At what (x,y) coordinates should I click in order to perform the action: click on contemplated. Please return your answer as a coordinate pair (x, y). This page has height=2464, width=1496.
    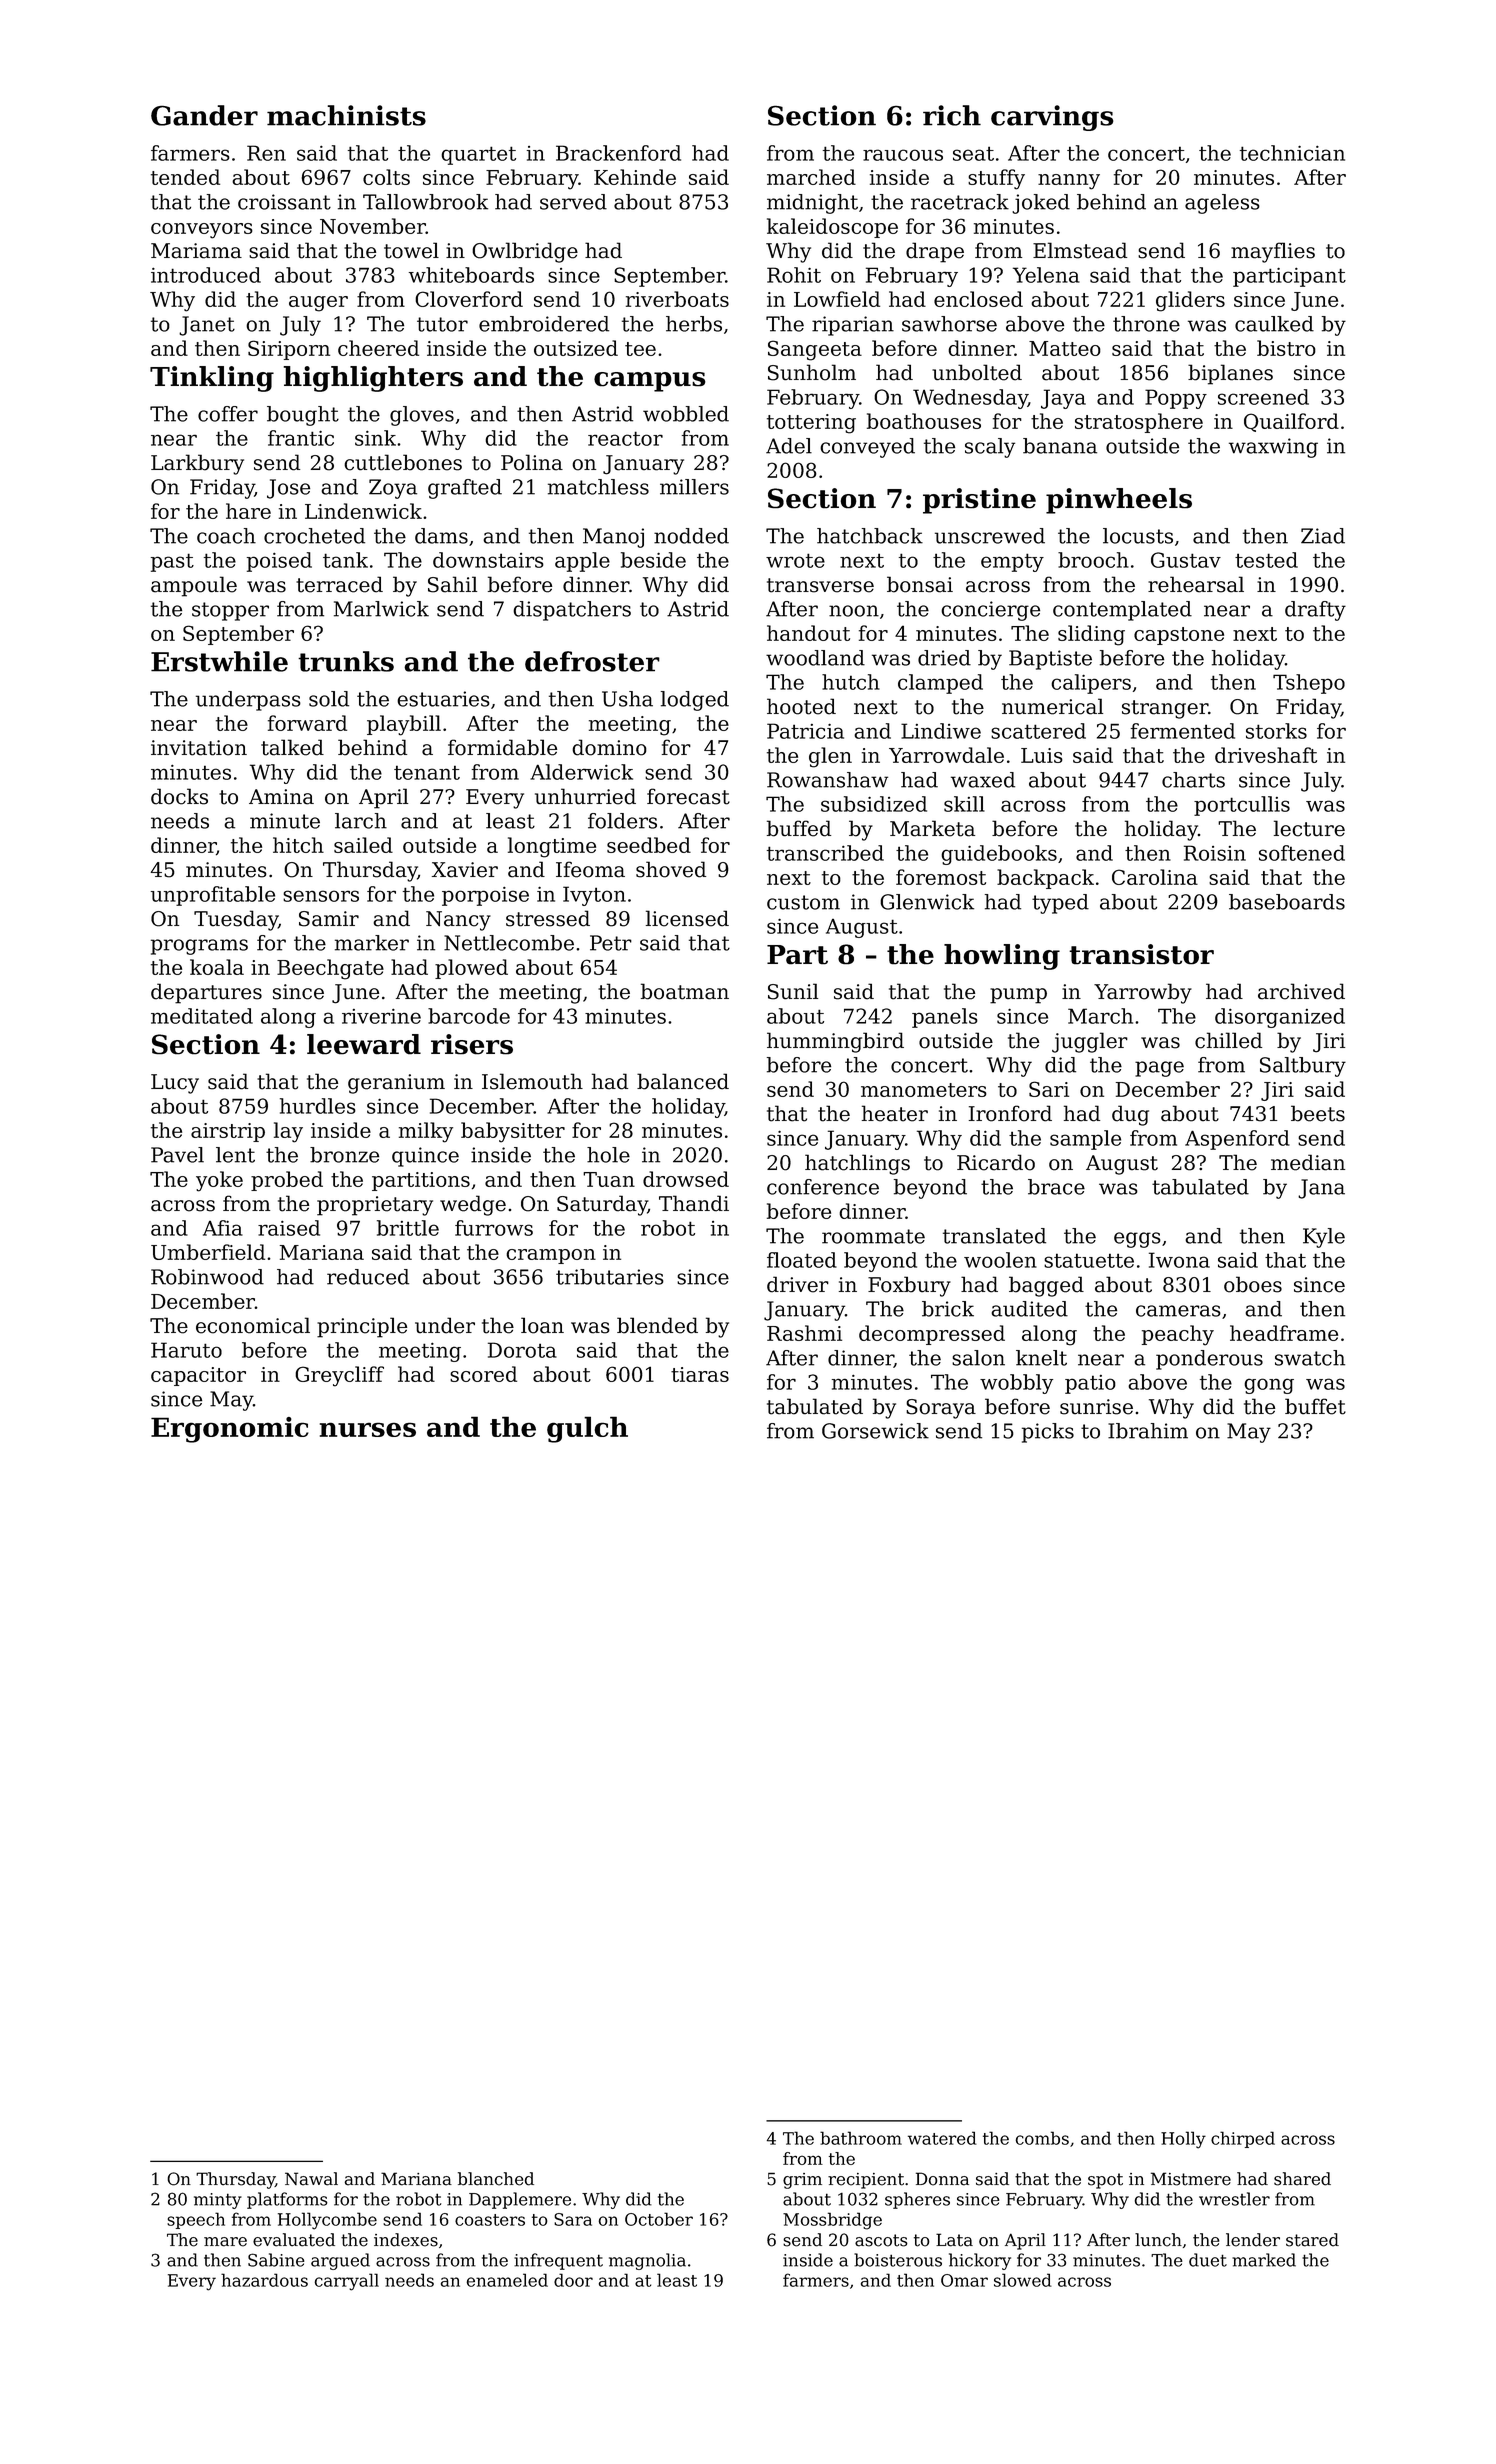
    Looking at the image, I should click on (1122, 611).
